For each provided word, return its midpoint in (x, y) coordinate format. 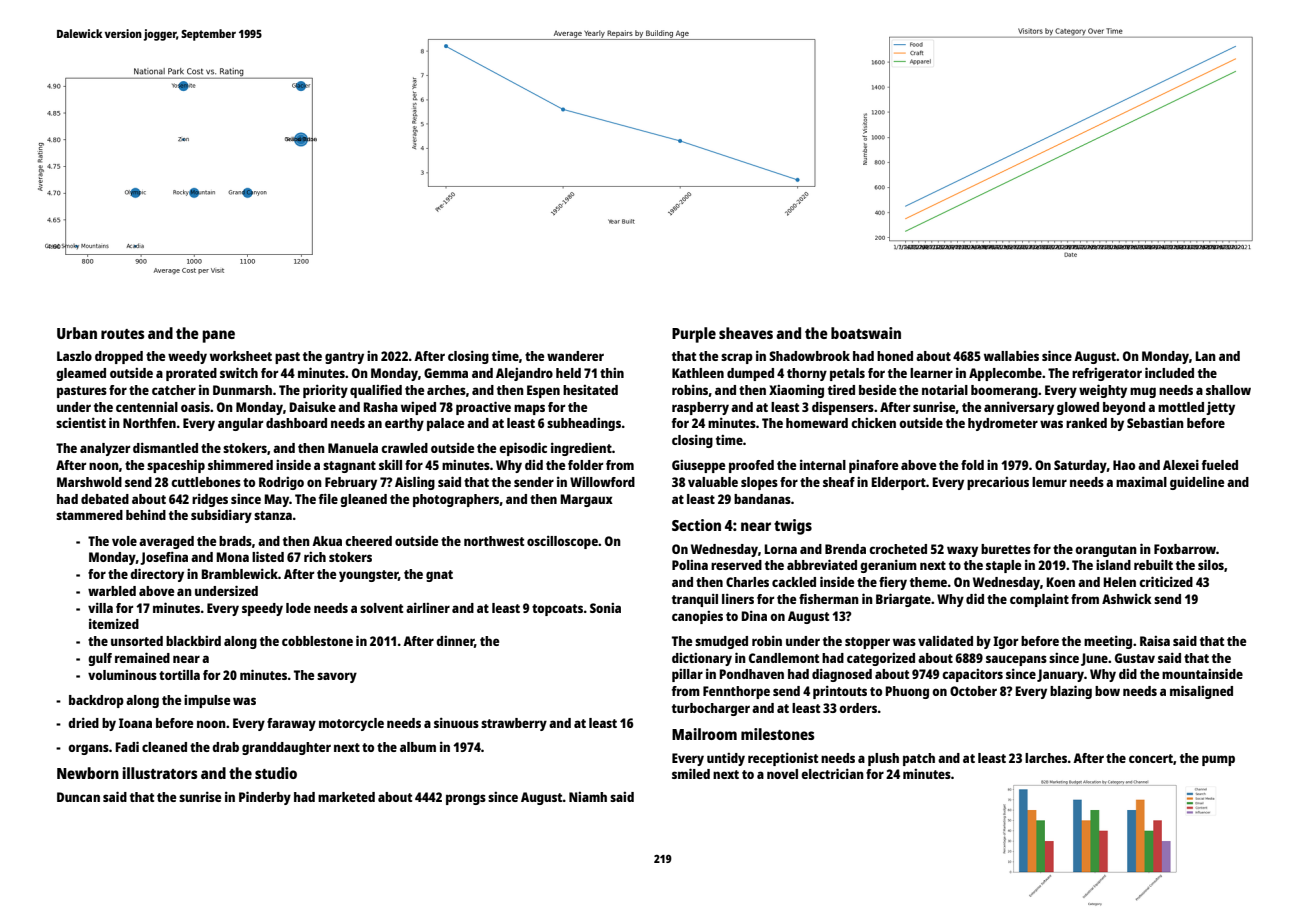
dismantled (165, 448)
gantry (344, 358)
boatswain (866, 333)
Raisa (1155, 641)
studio (276, 773)
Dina (754, 616)
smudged (721, 642)
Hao (1124, 465)
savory (337, 677)
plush (883, 759)
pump (1218, 760)
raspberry (700, 408)
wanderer (575, 356)
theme (928, 582)
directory (157, 575)
